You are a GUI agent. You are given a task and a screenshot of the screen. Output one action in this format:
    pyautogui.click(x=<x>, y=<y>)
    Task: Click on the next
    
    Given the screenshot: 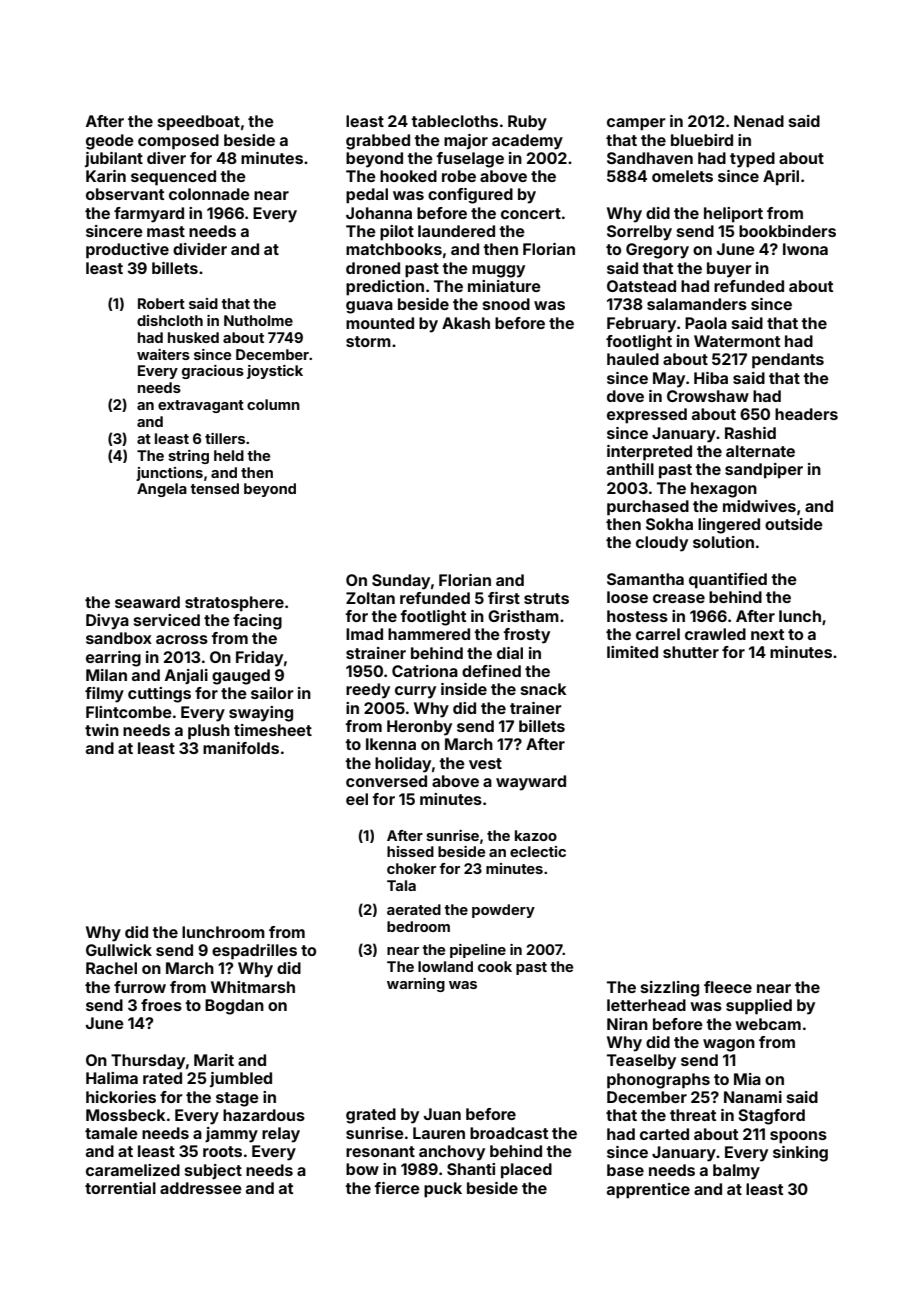 What is the action you would take?
    pyautogui.click(x=767, y=634)
